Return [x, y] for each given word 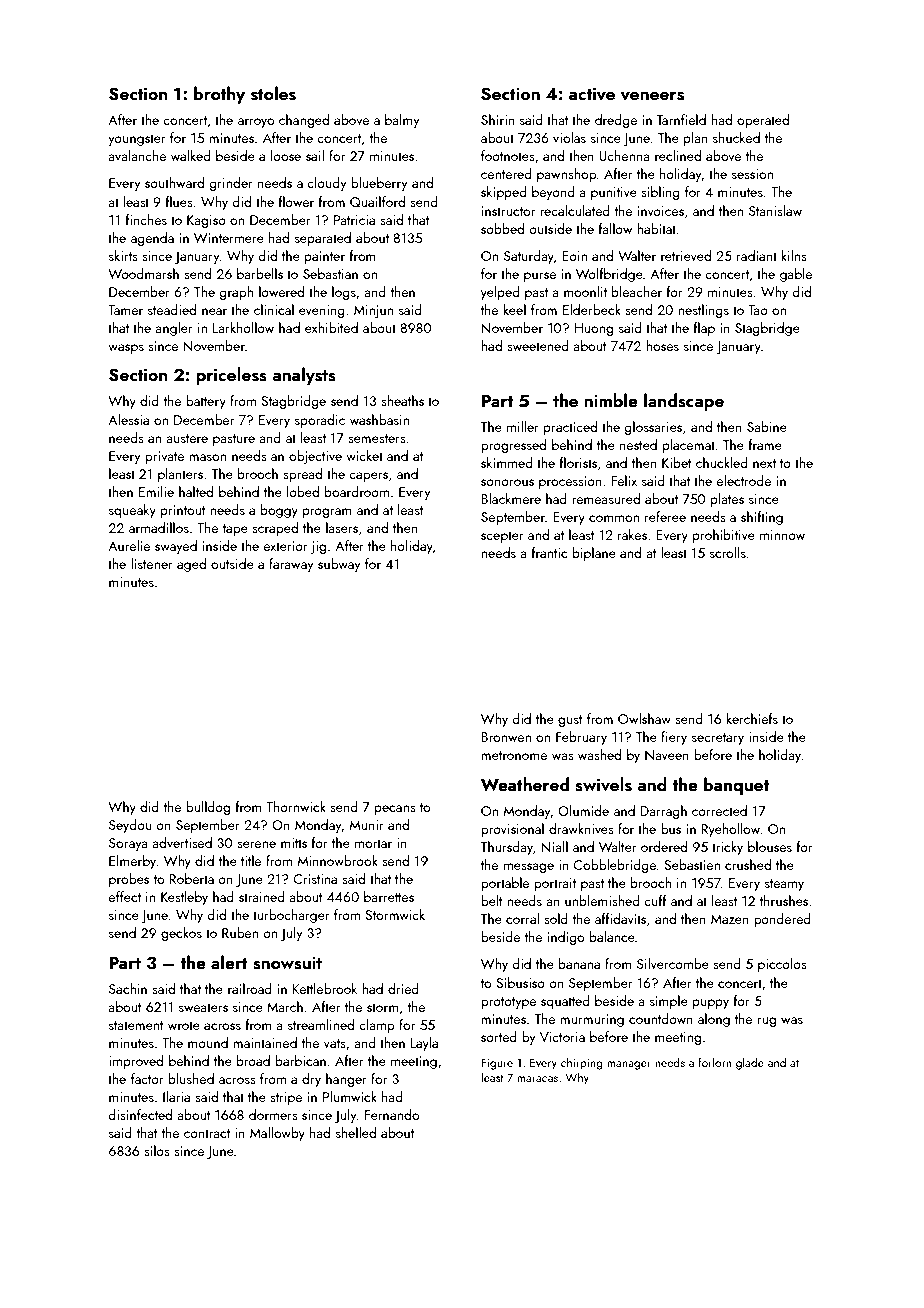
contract [207, 1133]
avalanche [137, 155]
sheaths [402, 400]
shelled [356, 1132]
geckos [181, 934]
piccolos [782, 965]
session [752, 174]
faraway [291, 565]
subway [339, 565]
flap [704, 329]
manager [629, 1065]
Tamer [125, 310]
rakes [632, 534]
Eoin [574, 256]
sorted [499, 1036]
